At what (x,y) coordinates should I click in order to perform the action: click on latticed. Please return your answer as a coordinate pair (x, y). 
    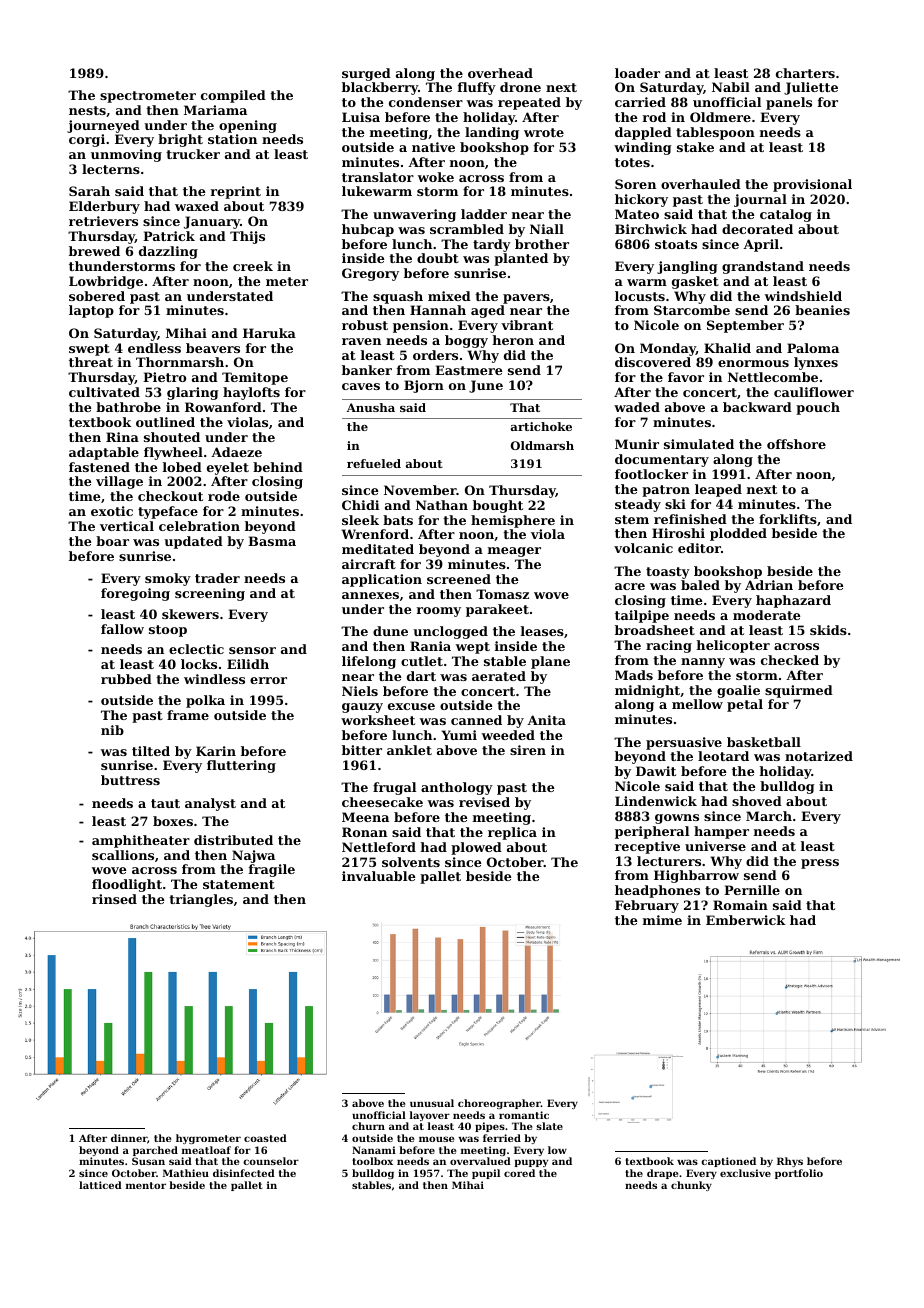
    Looking at the image, I should click on (100, 1185).
